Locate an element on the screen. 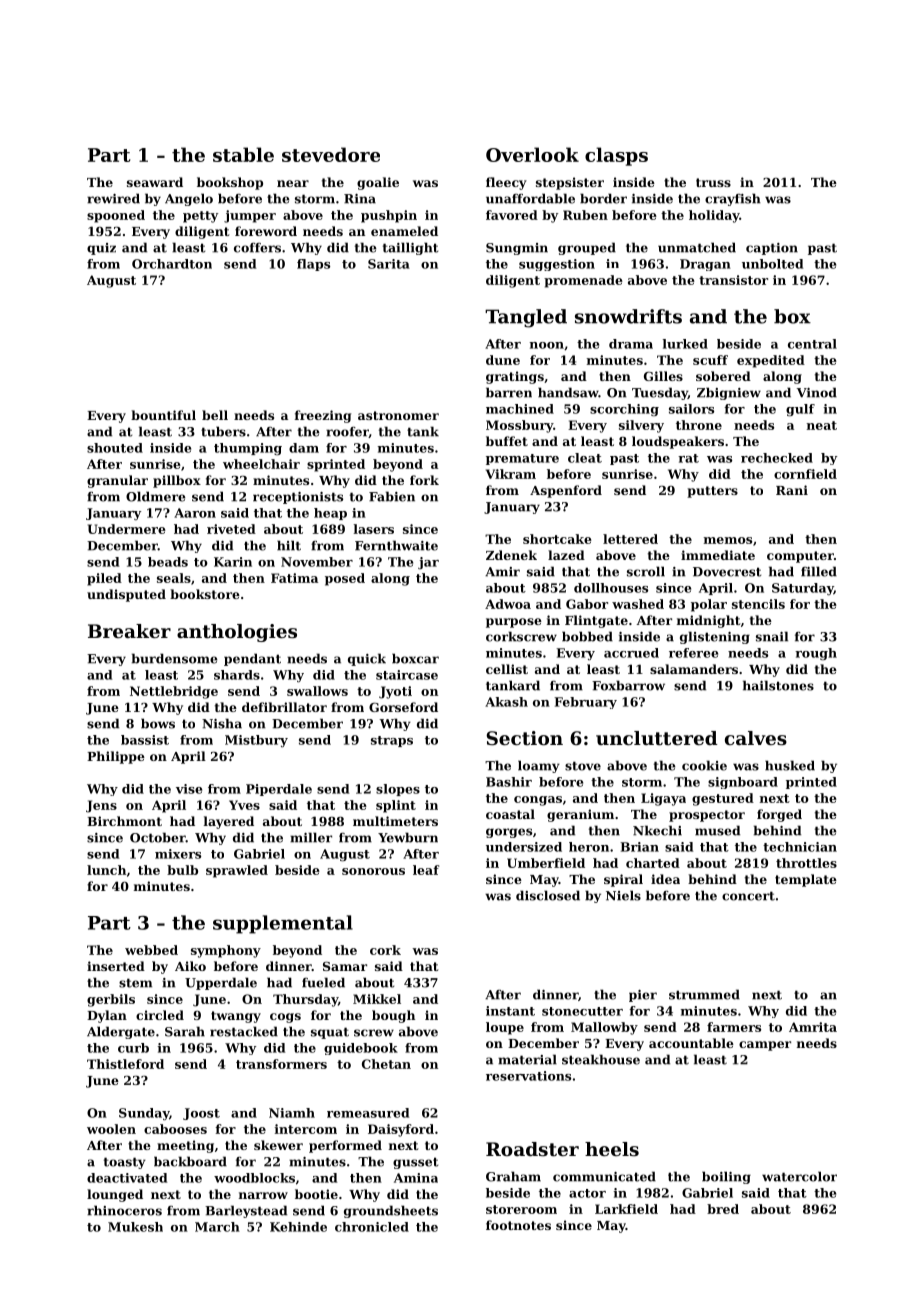 This screenshot has width=924, height=1314. coffers is located at coordinates (257, 248).
